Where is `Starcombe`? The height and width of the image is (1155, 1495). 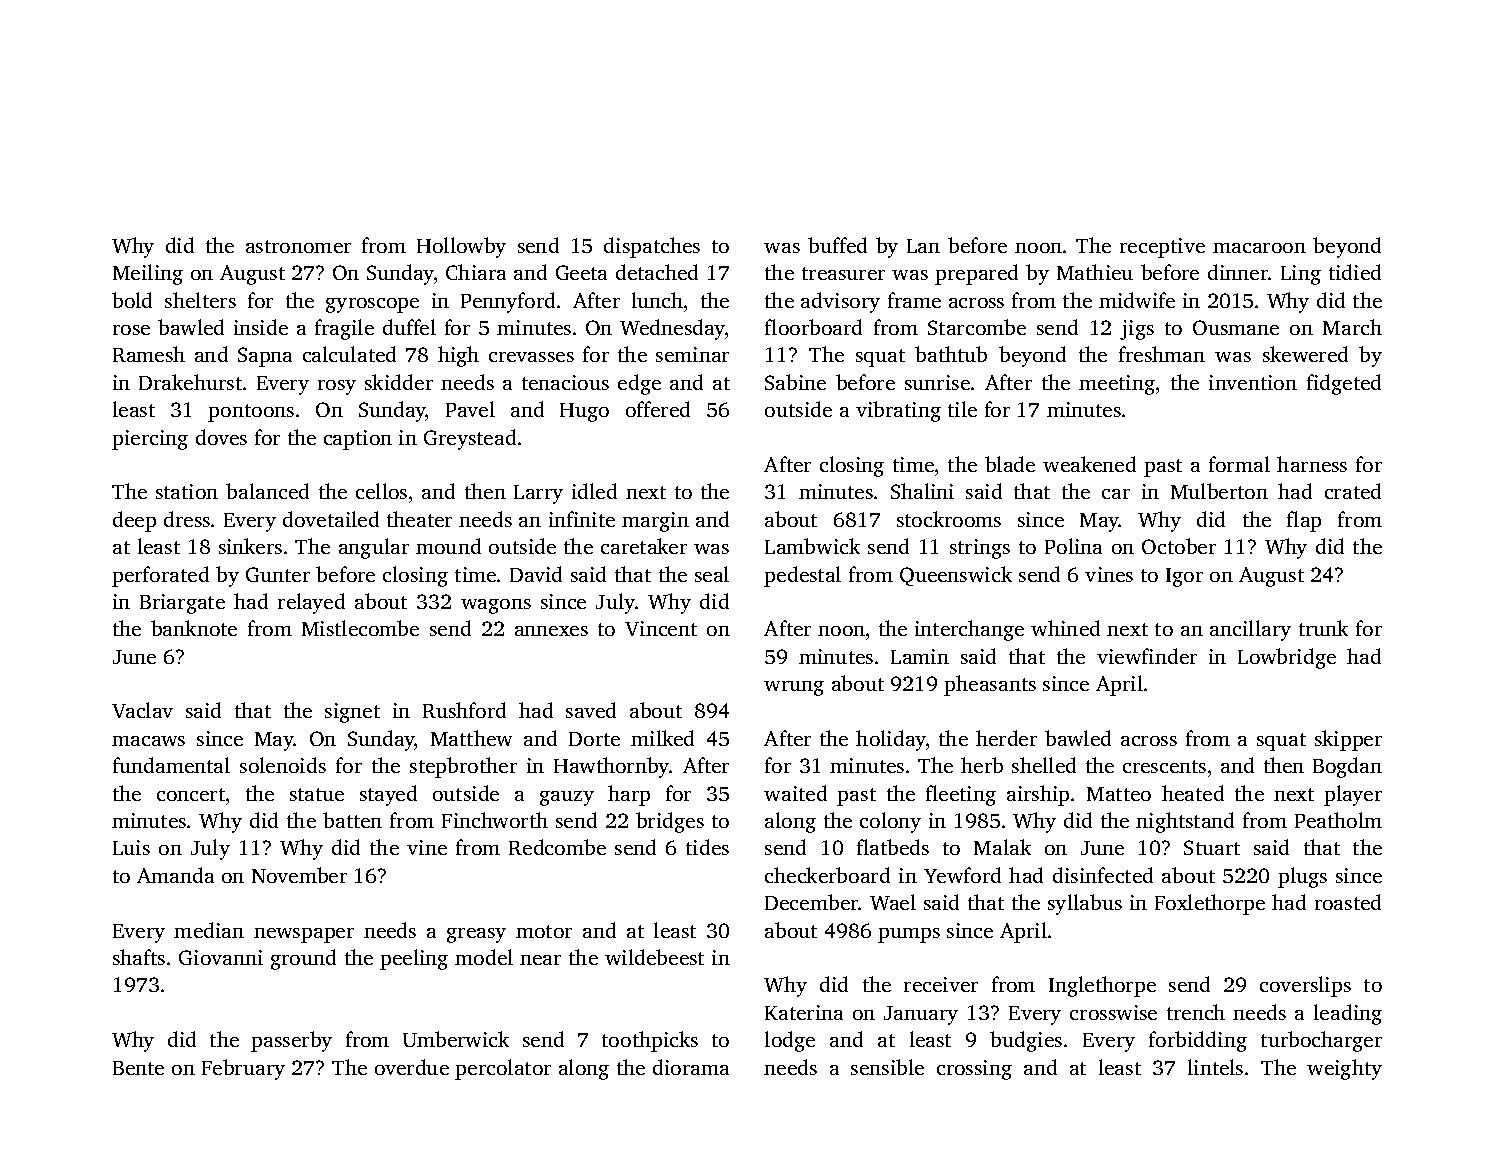 Starcombe is located at coordinates (977, 327).
